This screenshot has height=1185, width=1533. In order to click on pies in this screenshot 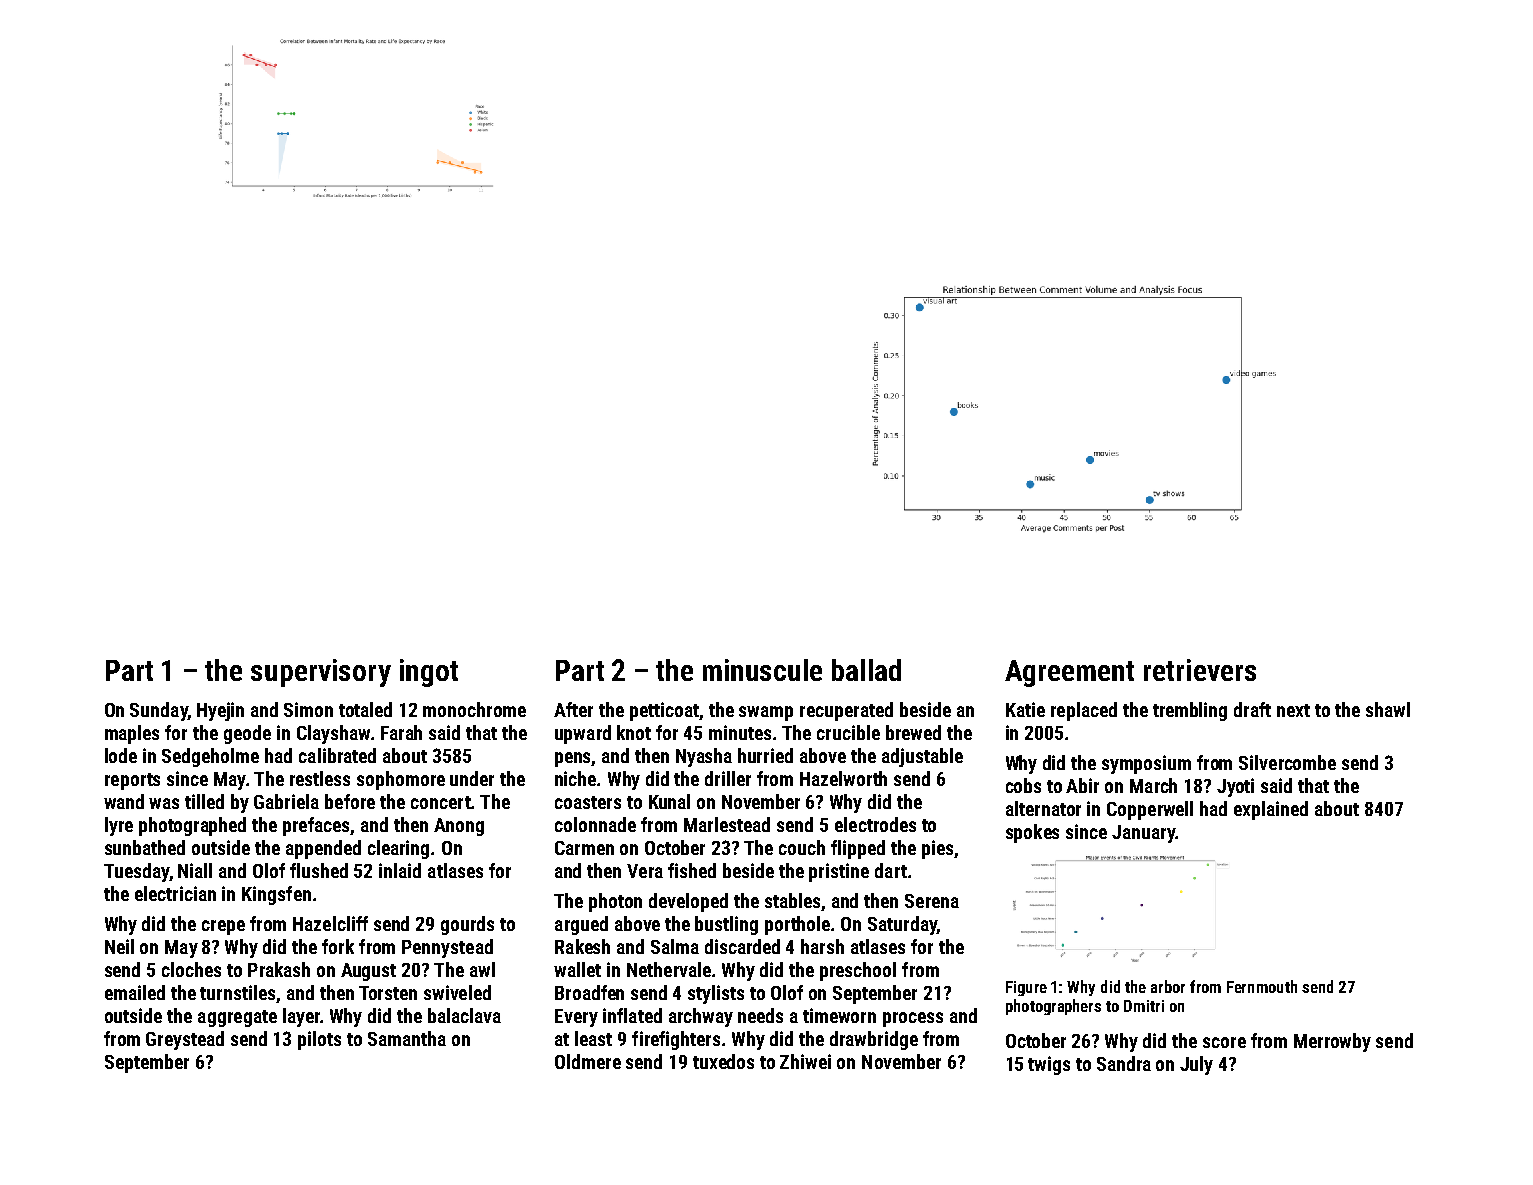, I will do `click(937, 849)`.
